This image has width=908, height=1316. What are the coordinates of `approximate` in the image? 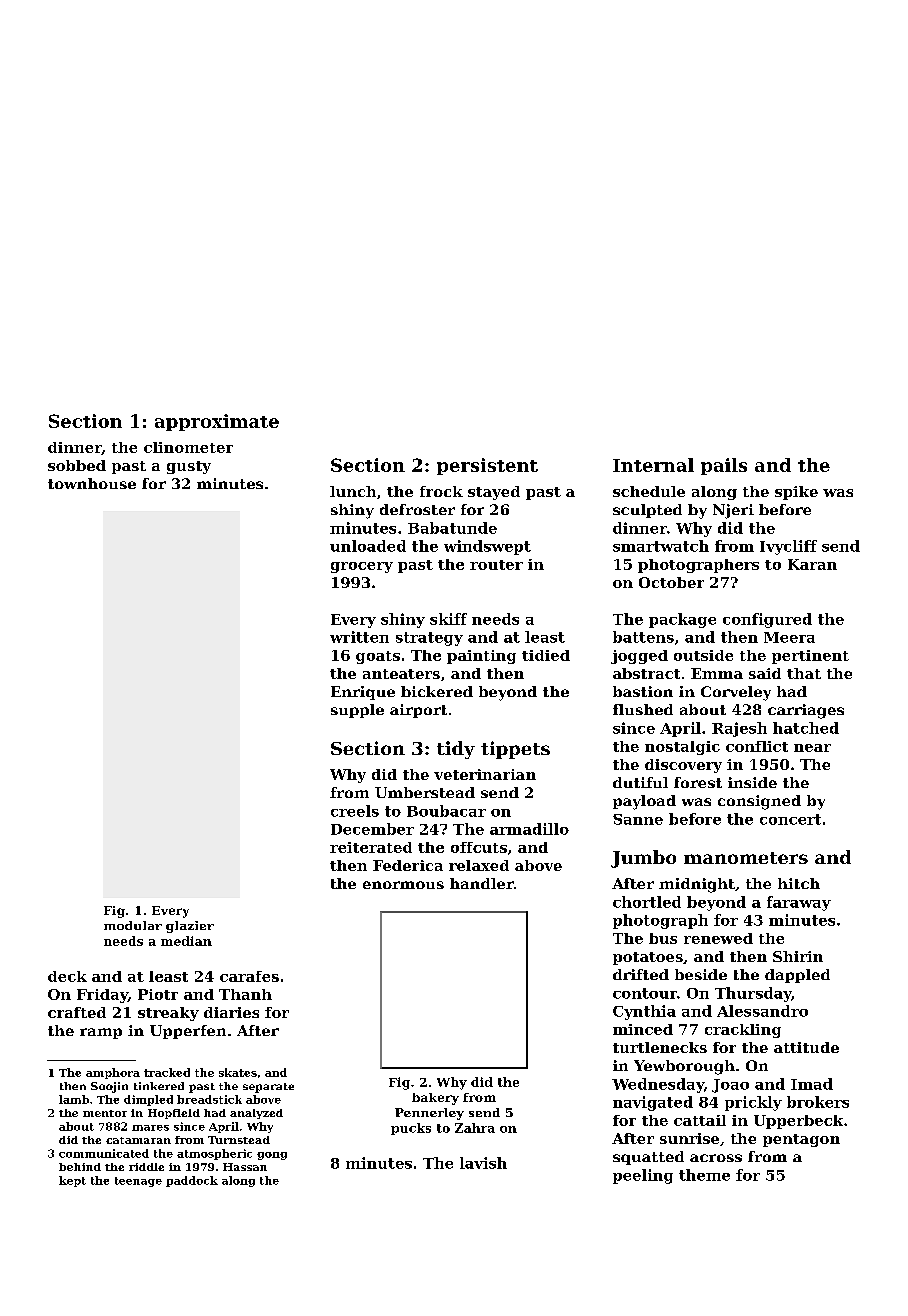 It's located at (217, 422).
